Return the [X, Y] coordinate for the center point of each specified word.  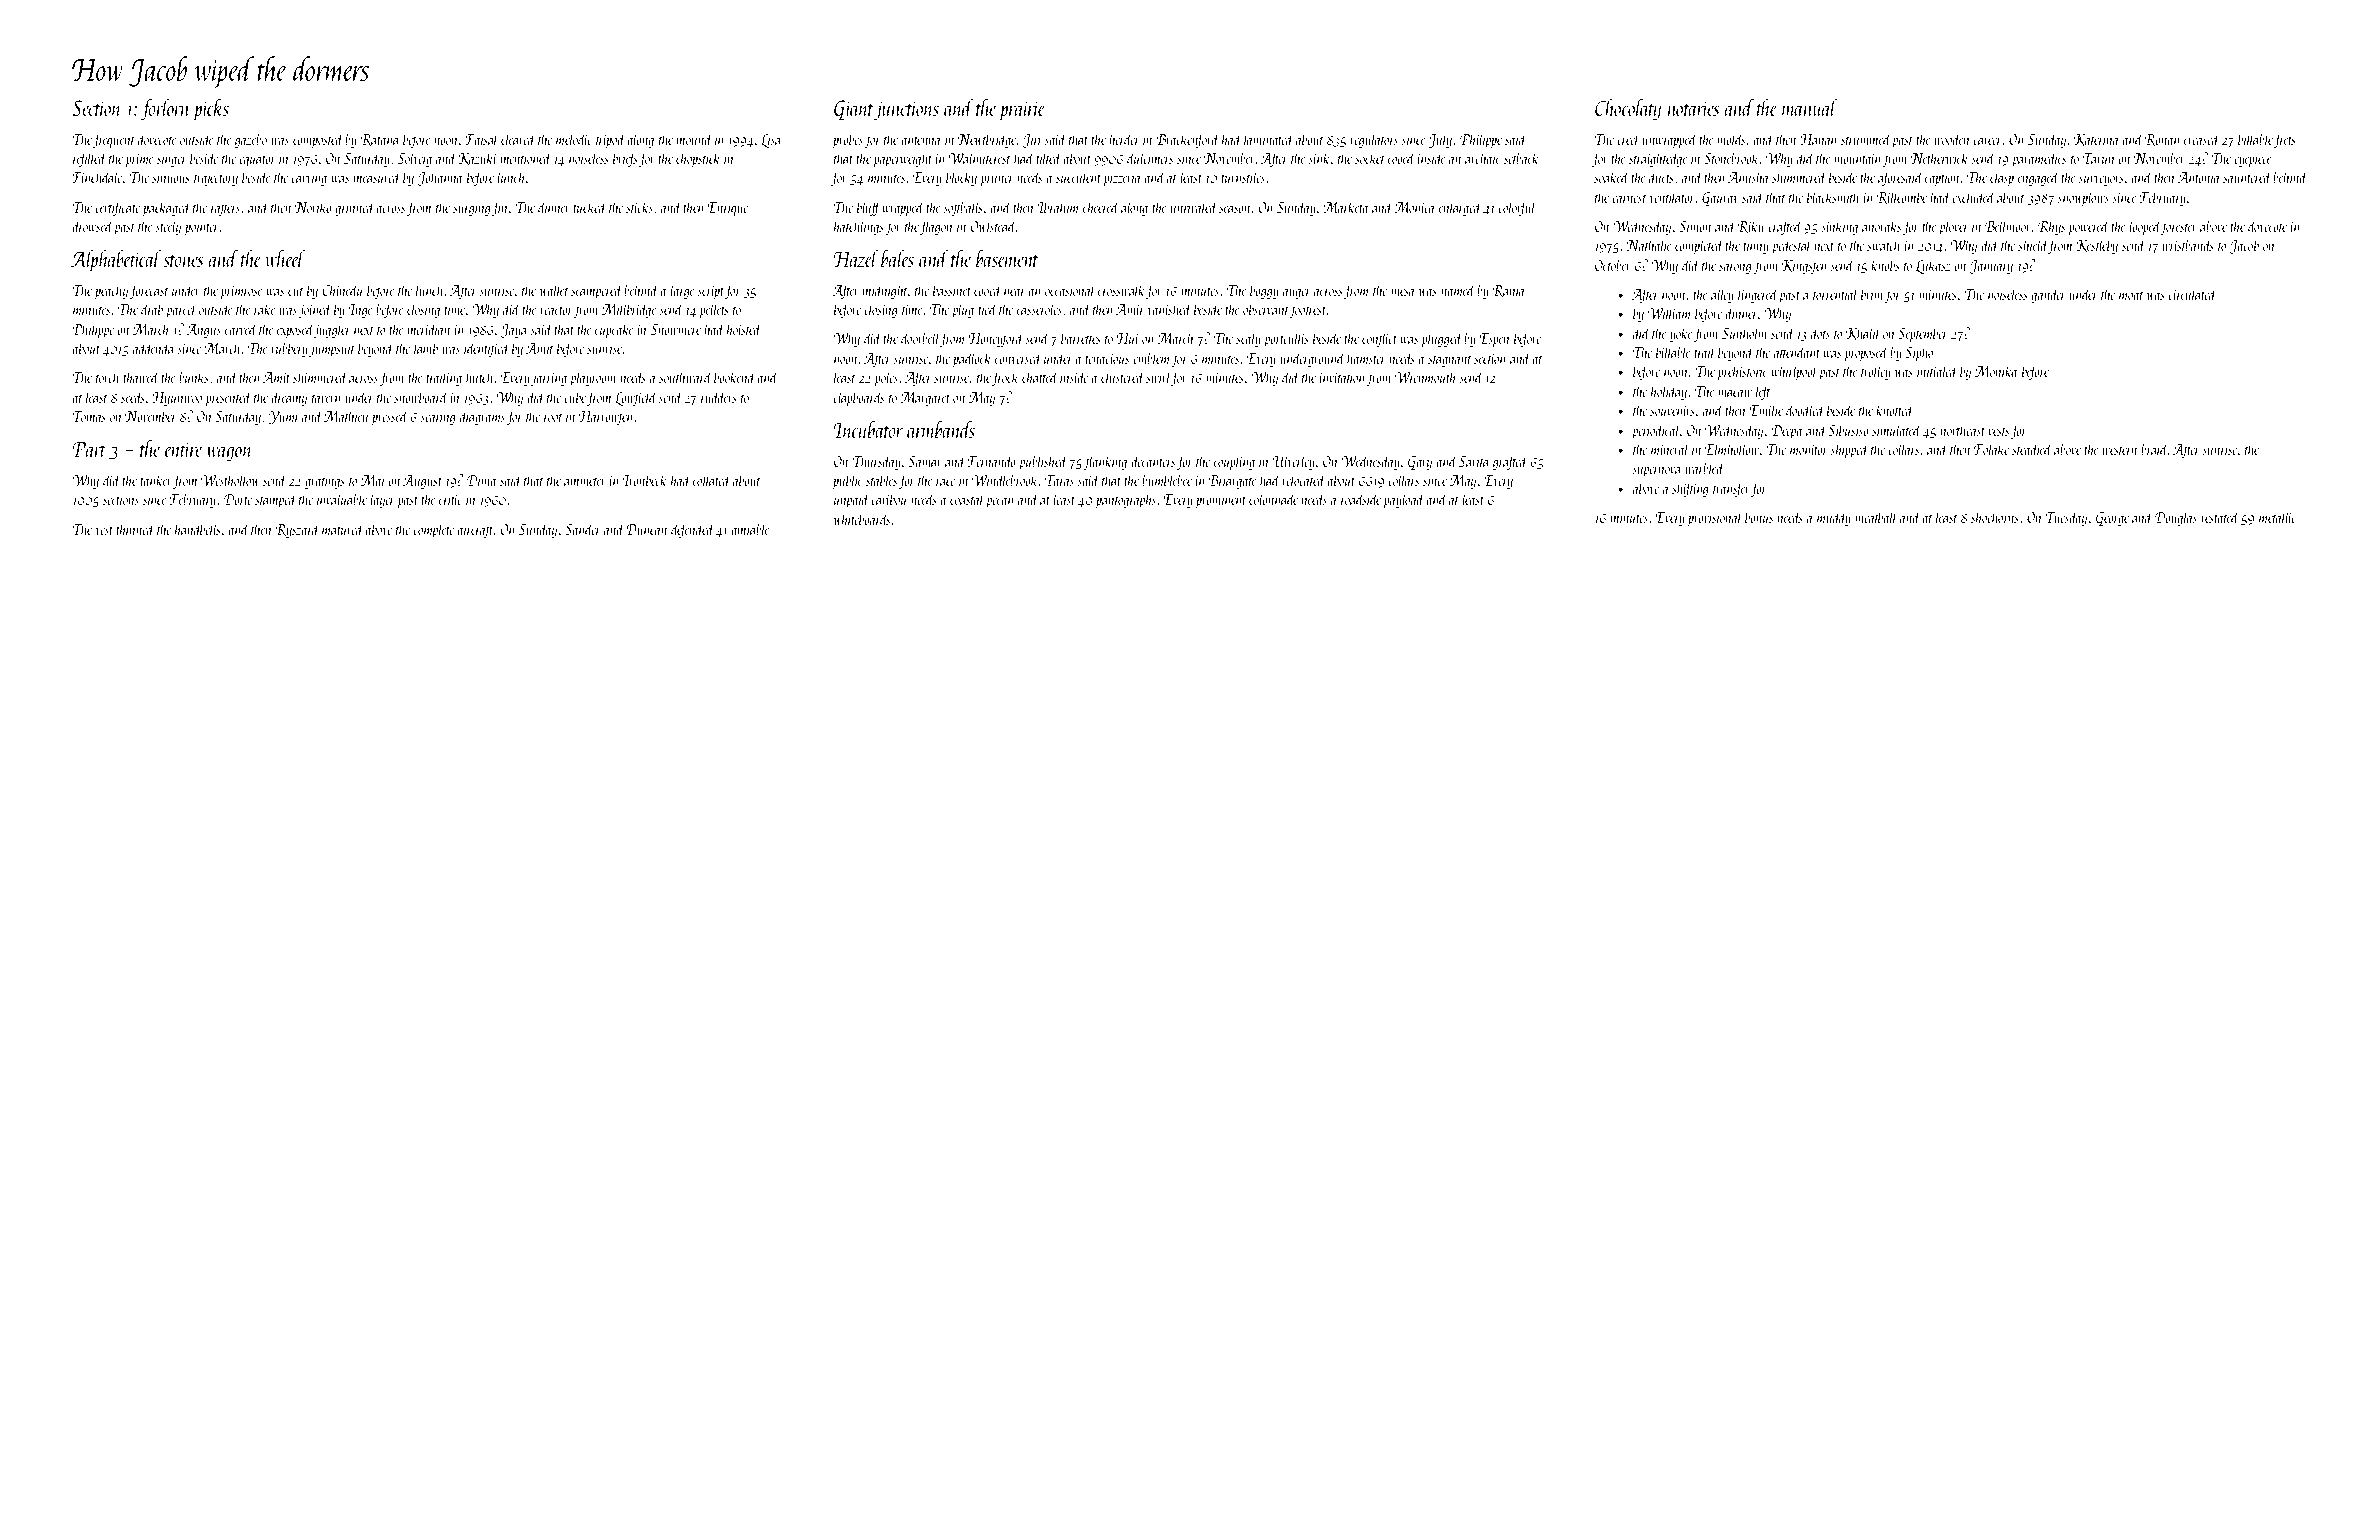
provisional [1715, 518]
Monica [1414, 207]
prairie [1022, 111]
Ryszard [297, 530]
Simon [1695, 226]
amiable [750, 528]
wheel [286, 258]
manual [1810, 107]
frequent [114, 140]
